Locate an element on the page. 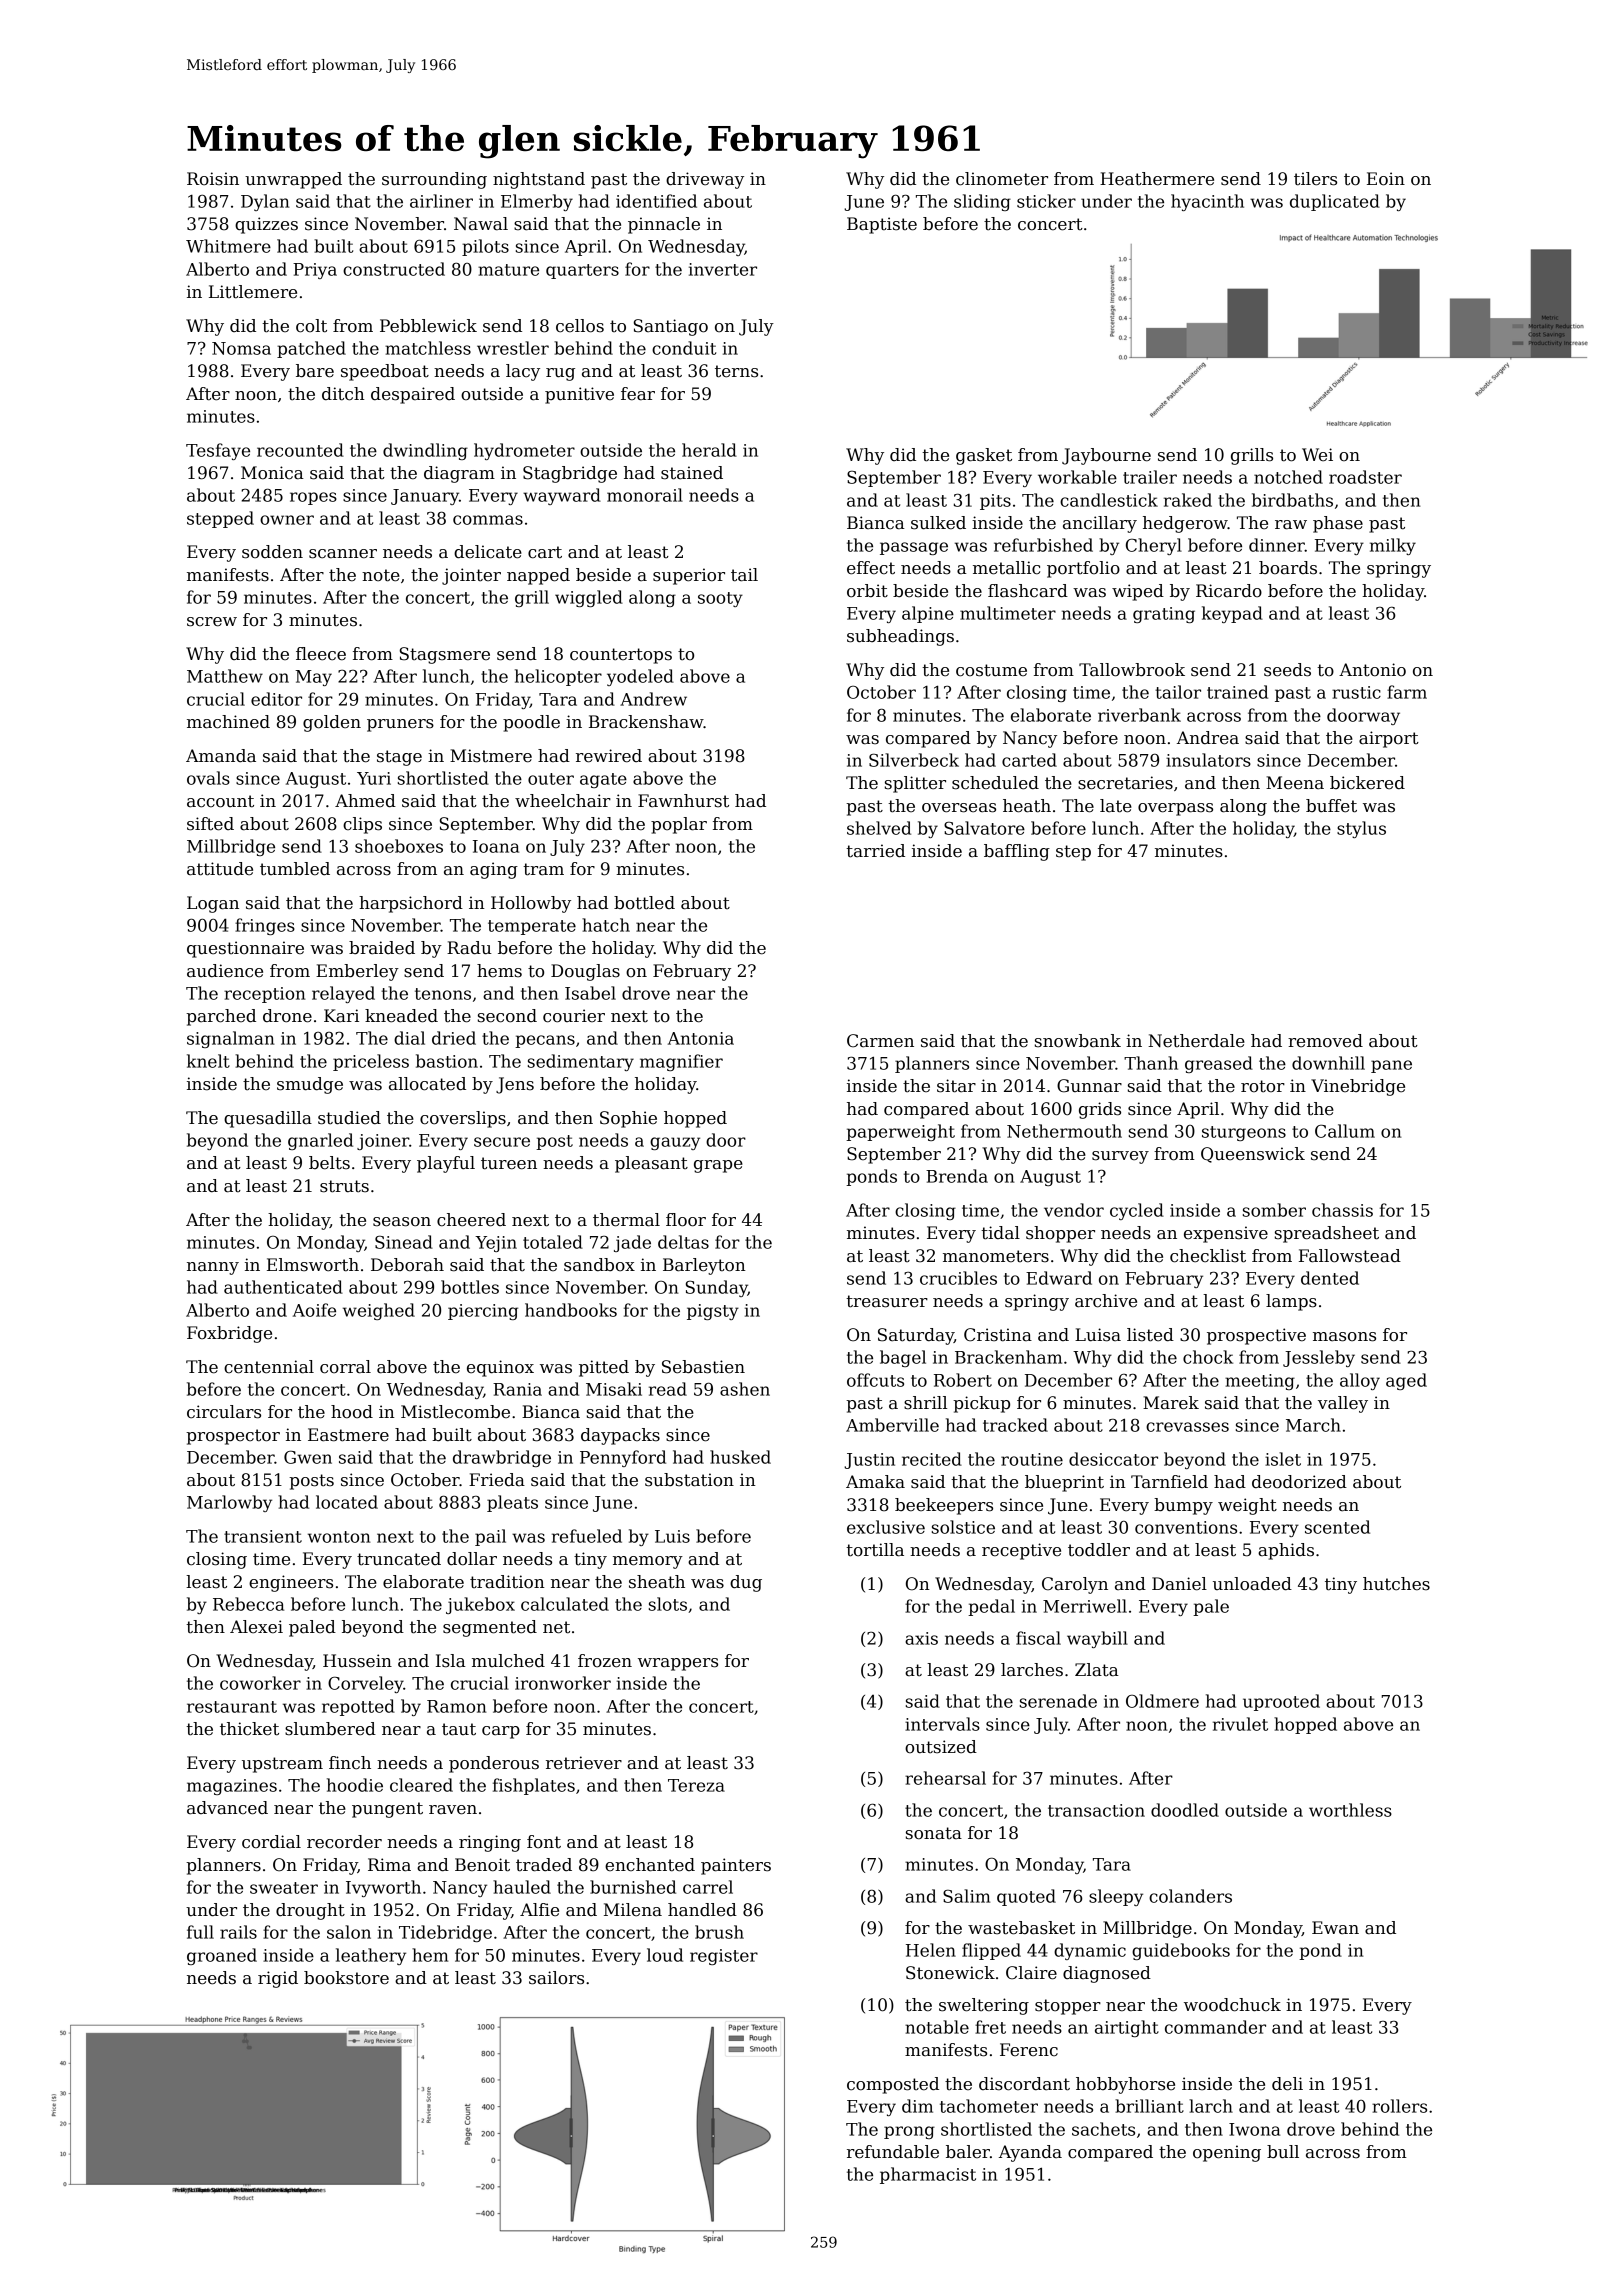  herald is located at coordinates (709, 450).
